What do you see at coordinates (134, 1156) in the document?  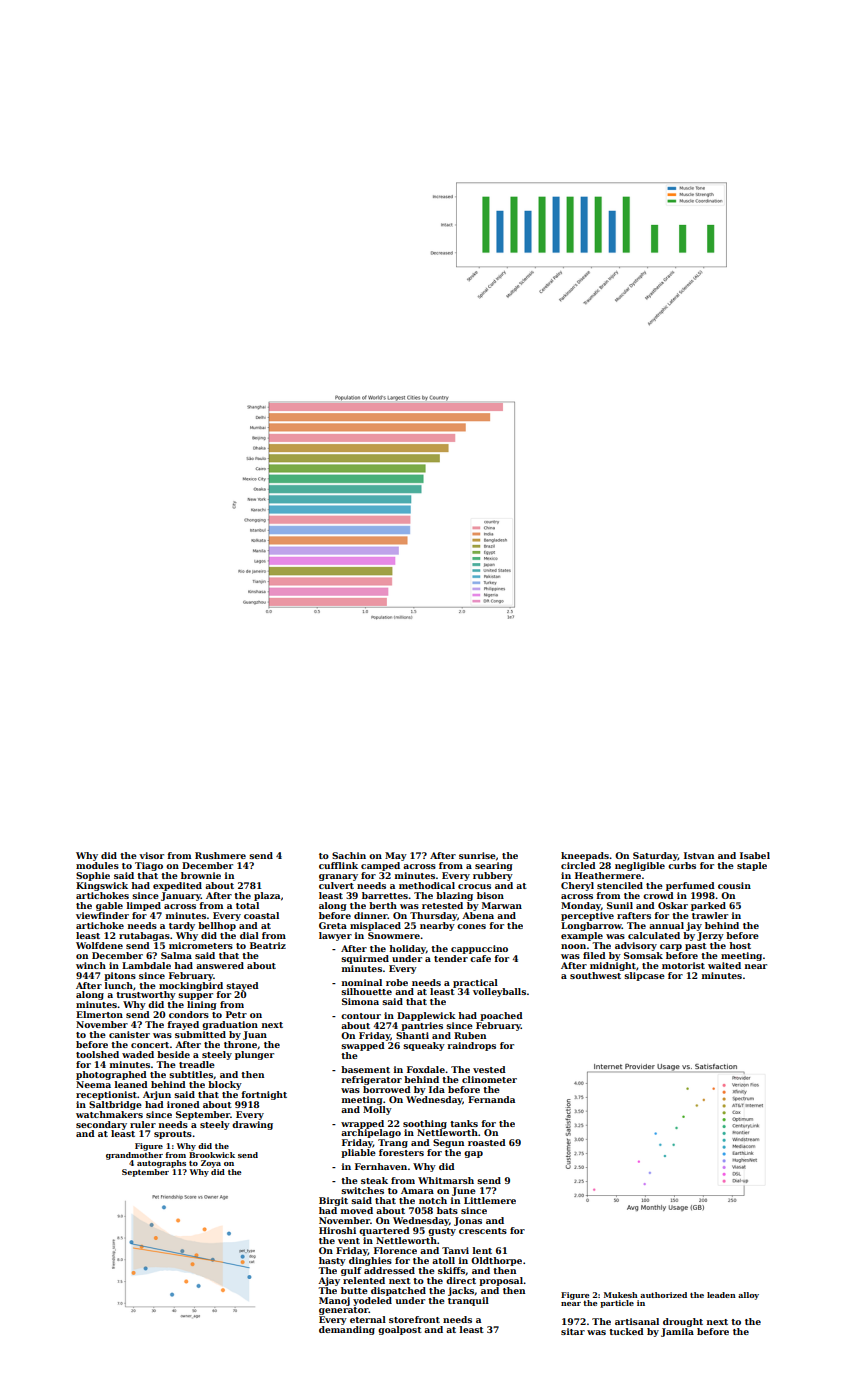 I see `grandmother` at bounding box center [134, 1156].
